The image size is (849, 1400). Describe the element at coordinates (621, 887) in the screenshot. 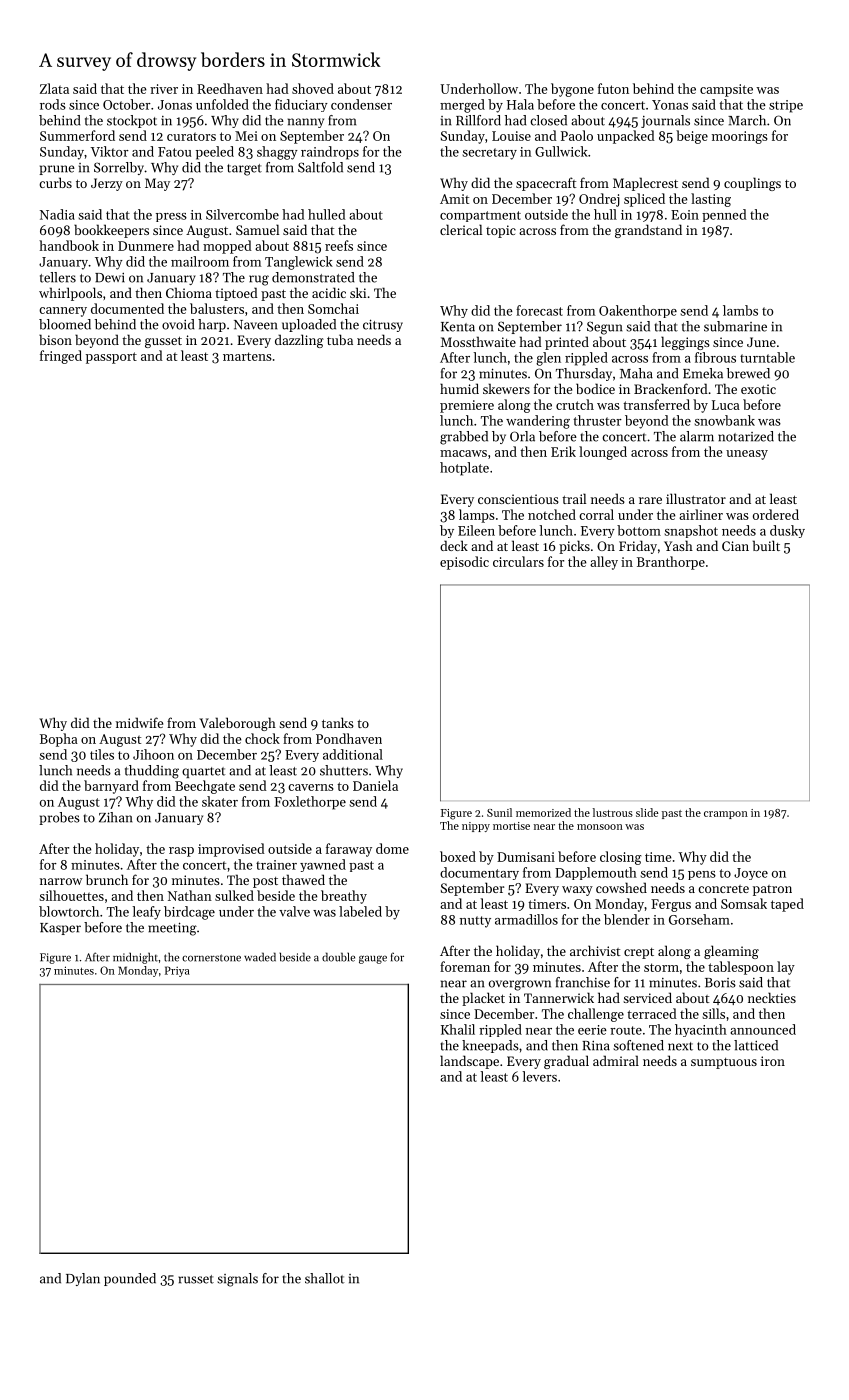

I see `cowshed` at that location.
